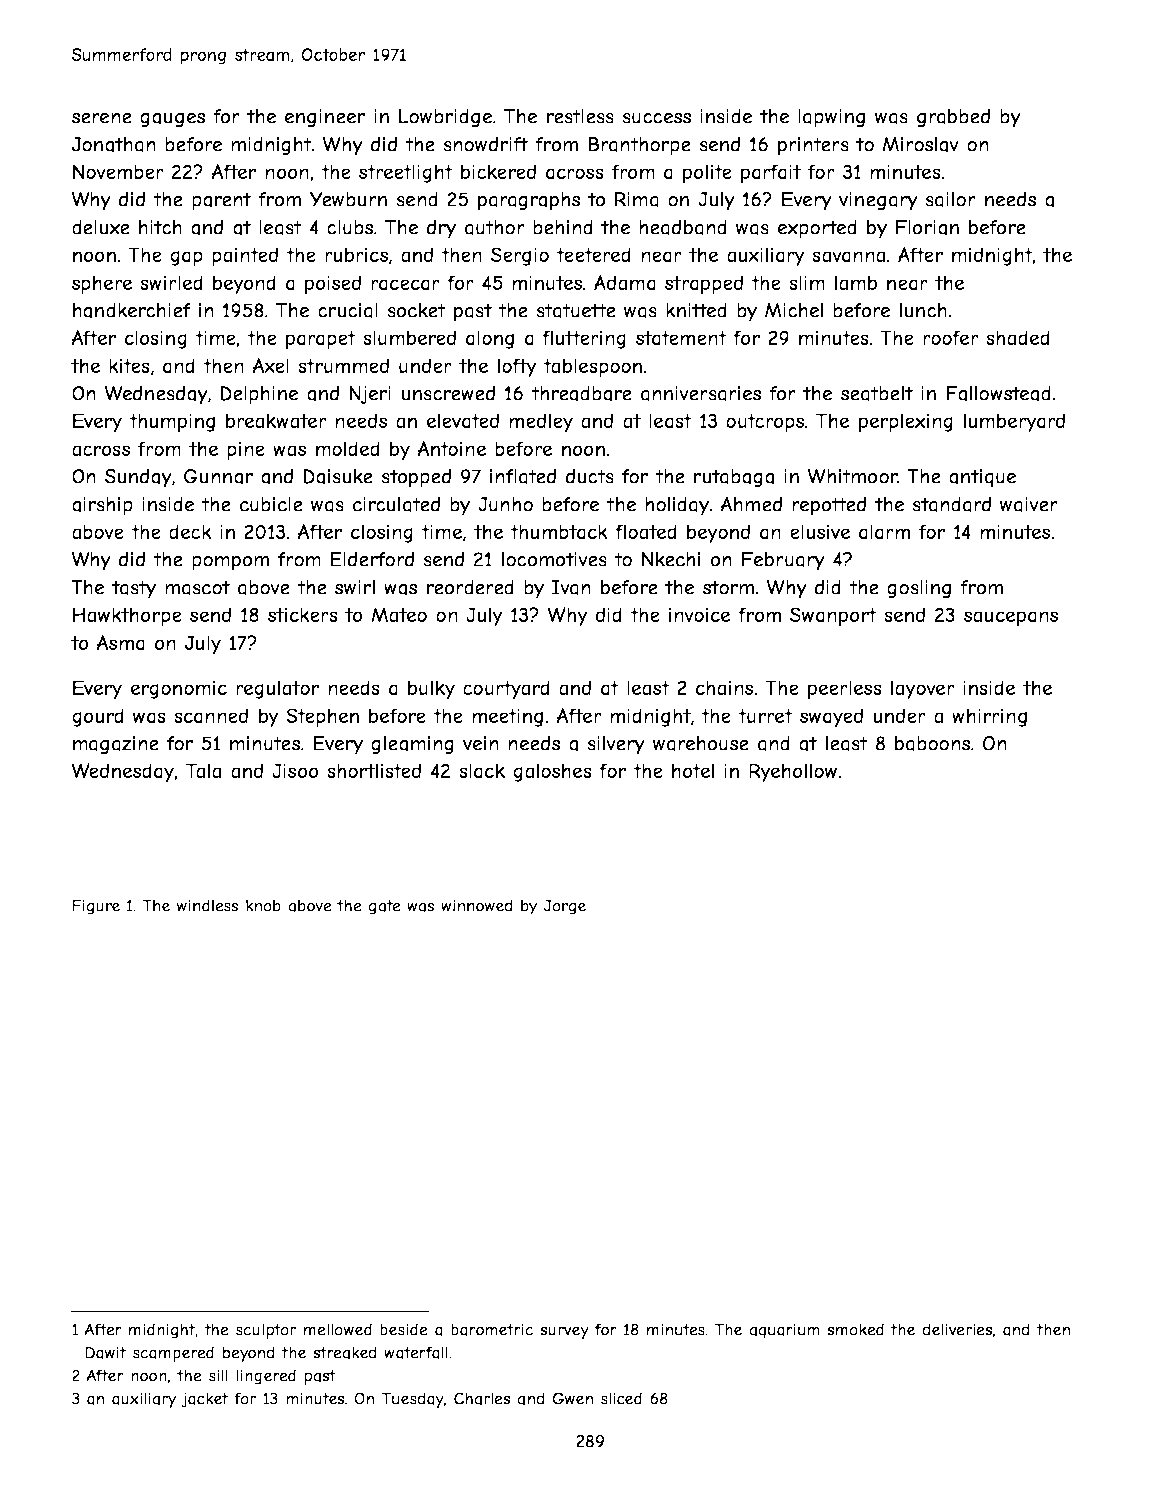 The width and height of the screenshot is (1151, 1490). Describe the element at coordinates (204, 1400) in the screenshot. I see `jacket` at that location.
